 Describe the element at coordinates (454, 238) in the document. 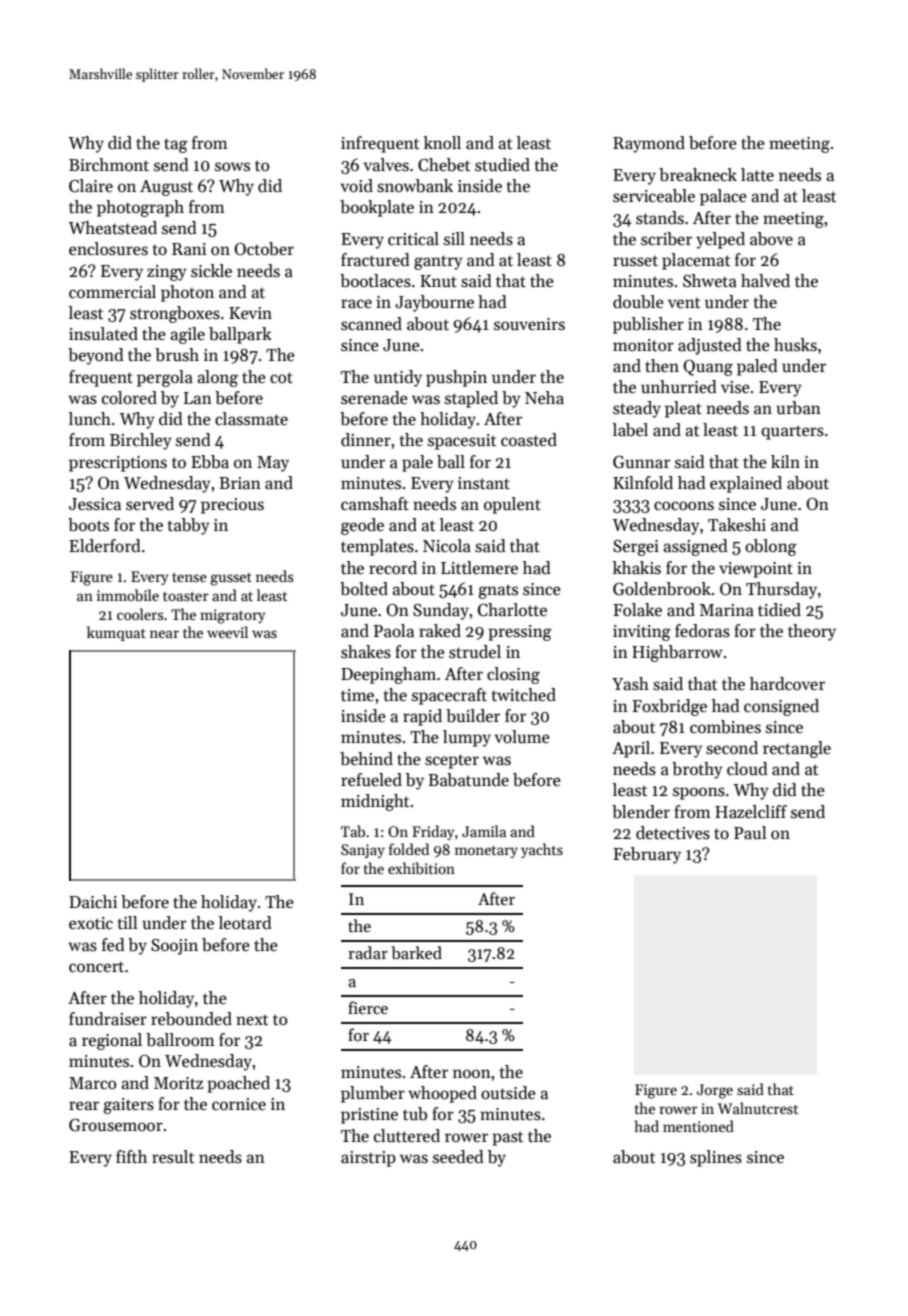

I see `sill` at that location.
